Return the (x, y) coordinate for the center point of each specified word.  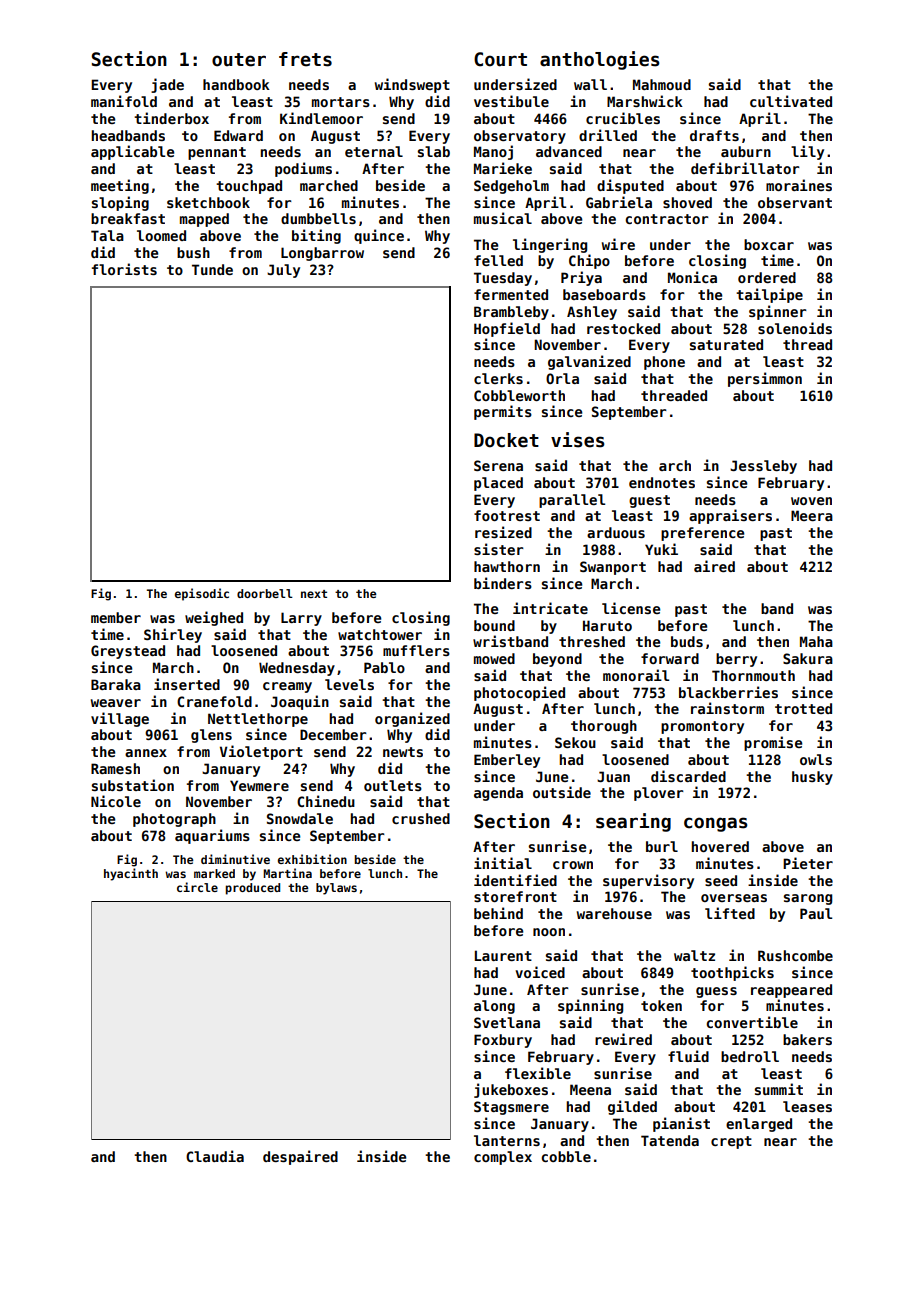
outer (239, 60)
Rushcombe (795, 955)
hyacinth (131, 874)
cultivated (791, 101)
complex (503, 1158)
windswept (412, 85)
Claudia (215, 1156)
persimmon (765, 379)
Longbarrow (322, 254)
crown (573, 865)
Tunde (212, 269)
